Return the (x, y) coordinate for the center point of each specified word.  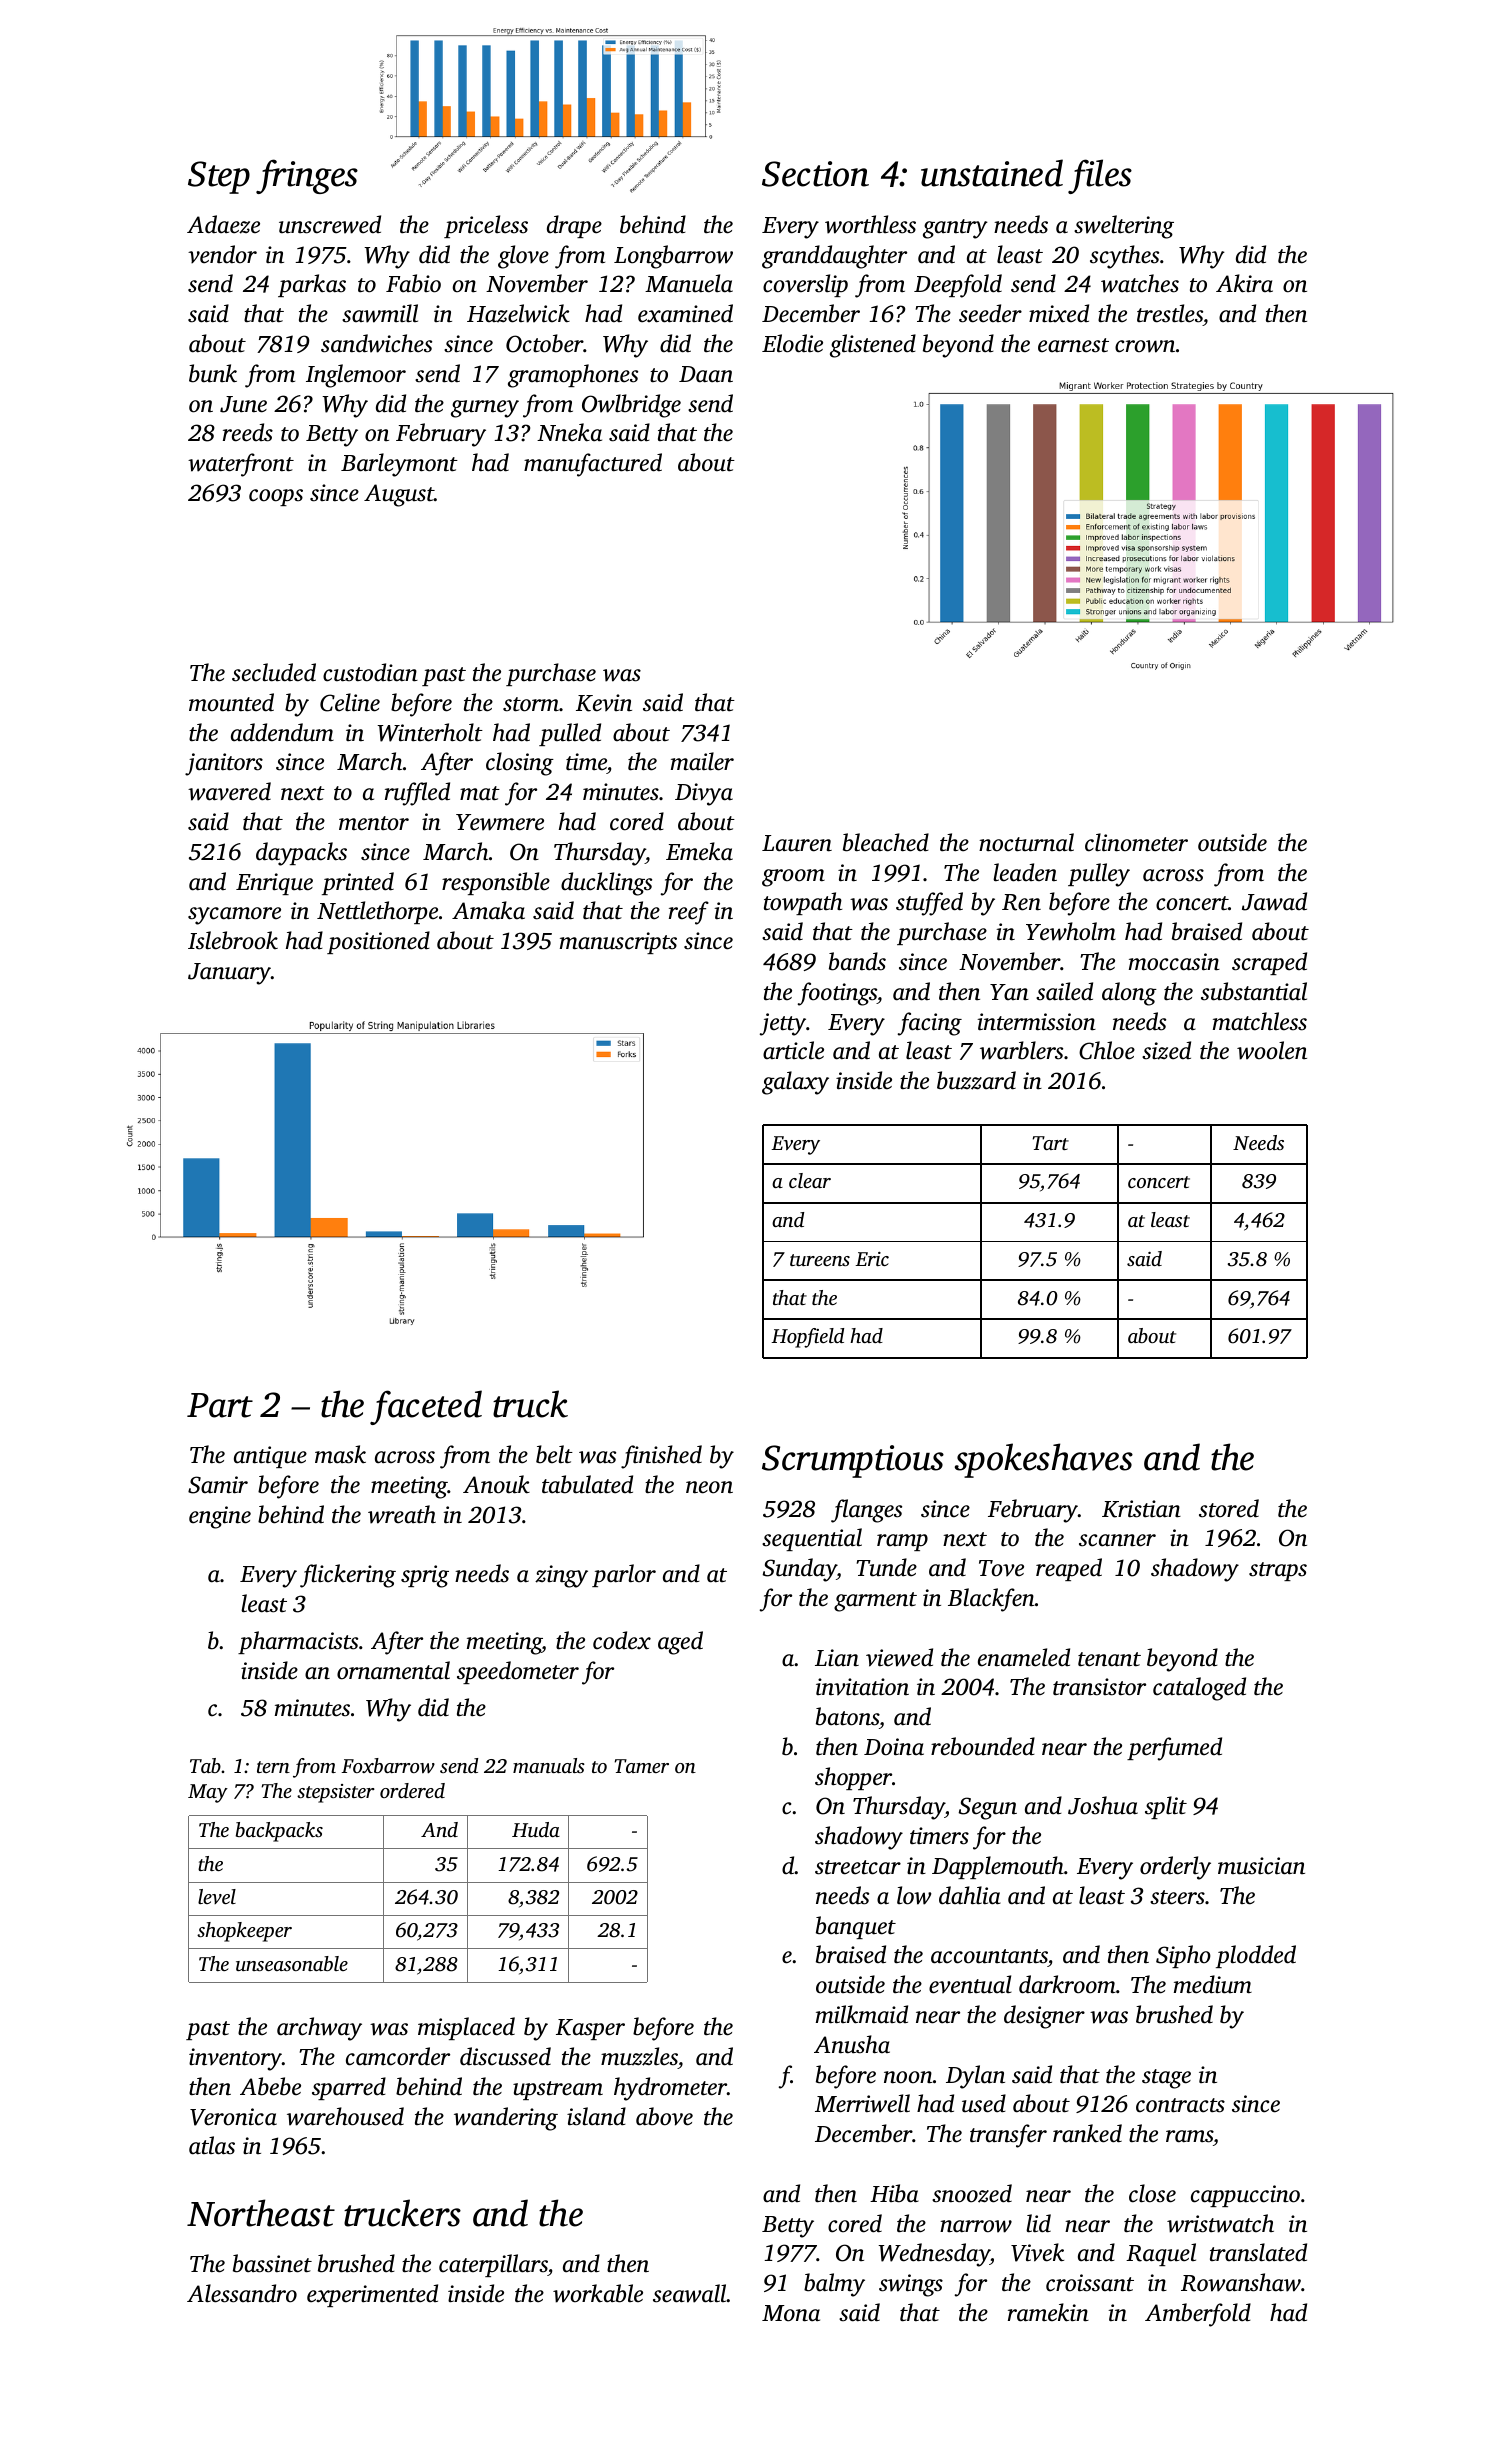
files (1100, 176)
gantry (955, 229)
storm (531, 704)
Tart (1051, 1143)
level (217, 1896)
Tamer (642, 1766)
